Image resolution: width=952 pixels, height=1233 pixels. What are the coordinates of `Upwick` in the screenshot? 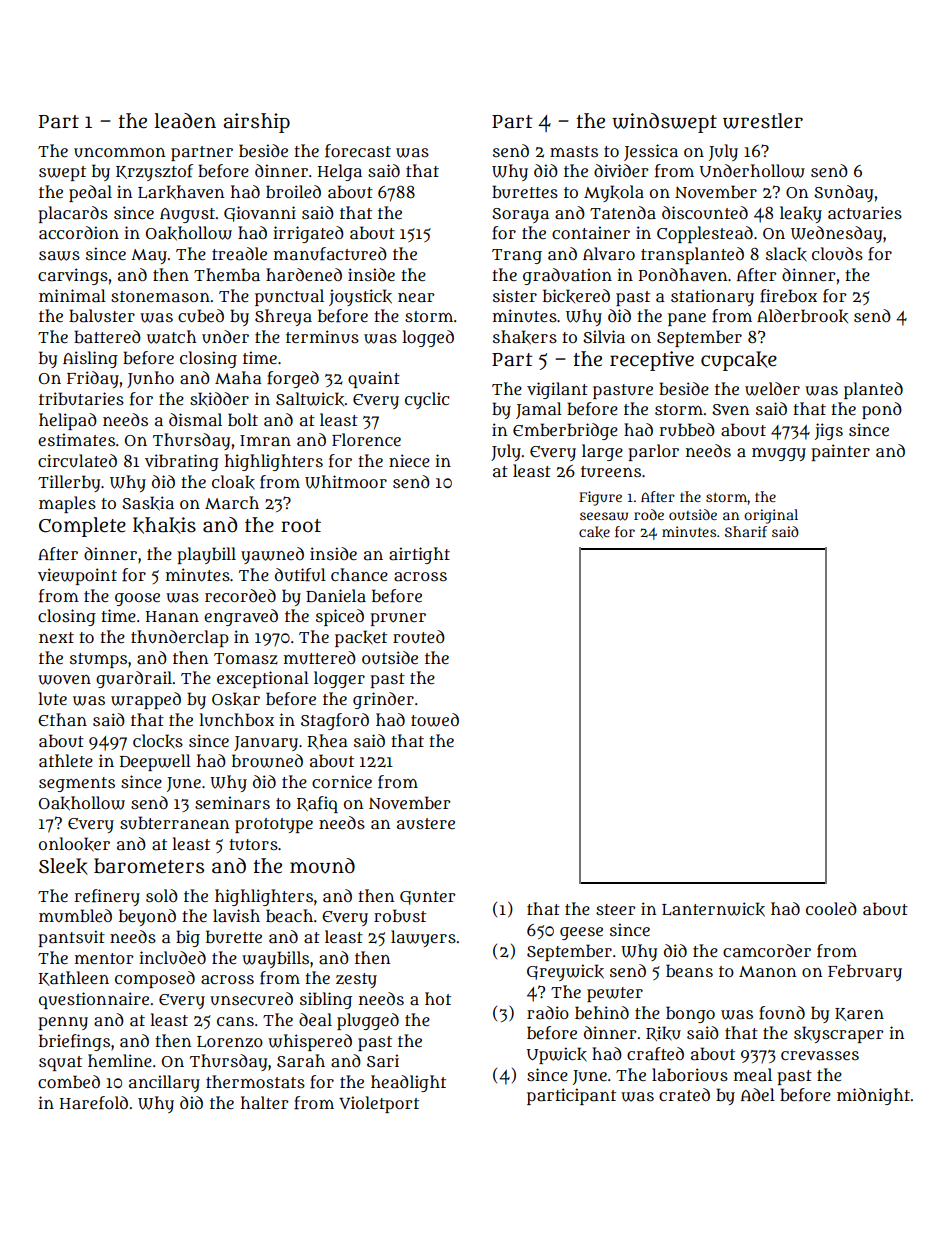 It's located at (557, 1055).
